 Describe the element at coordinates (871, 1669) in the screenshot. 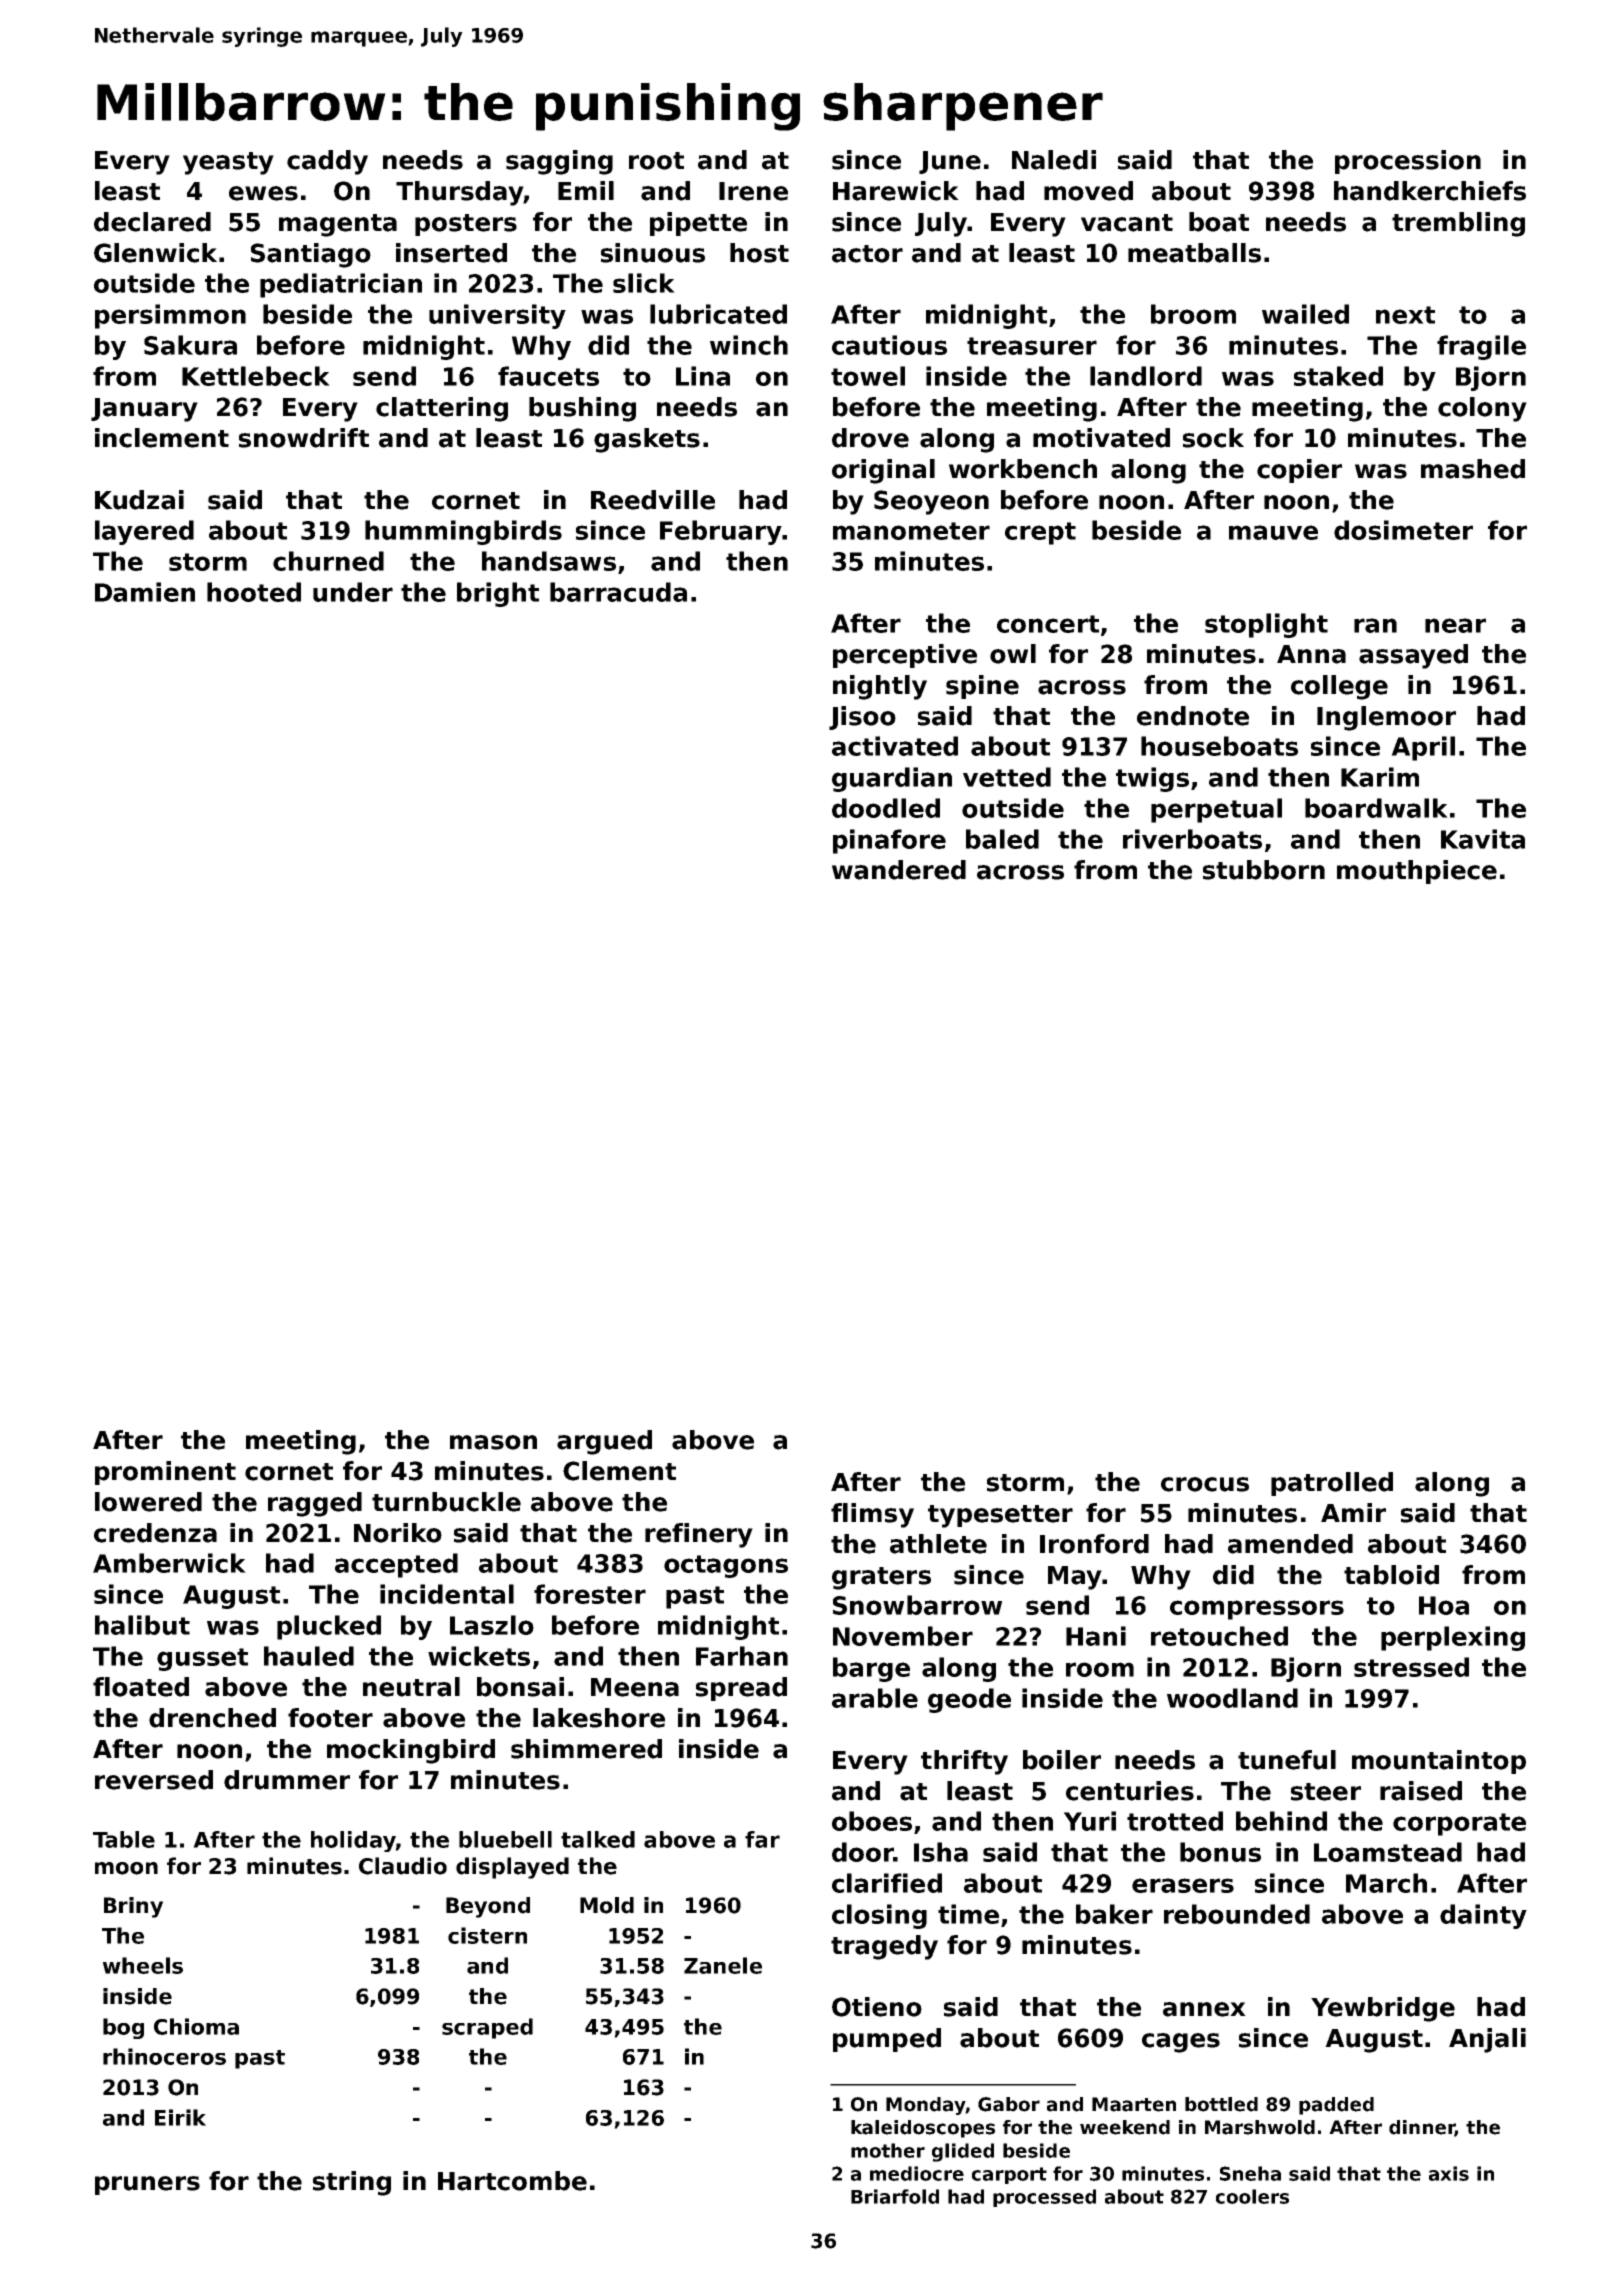

I see `barge` at that location.
